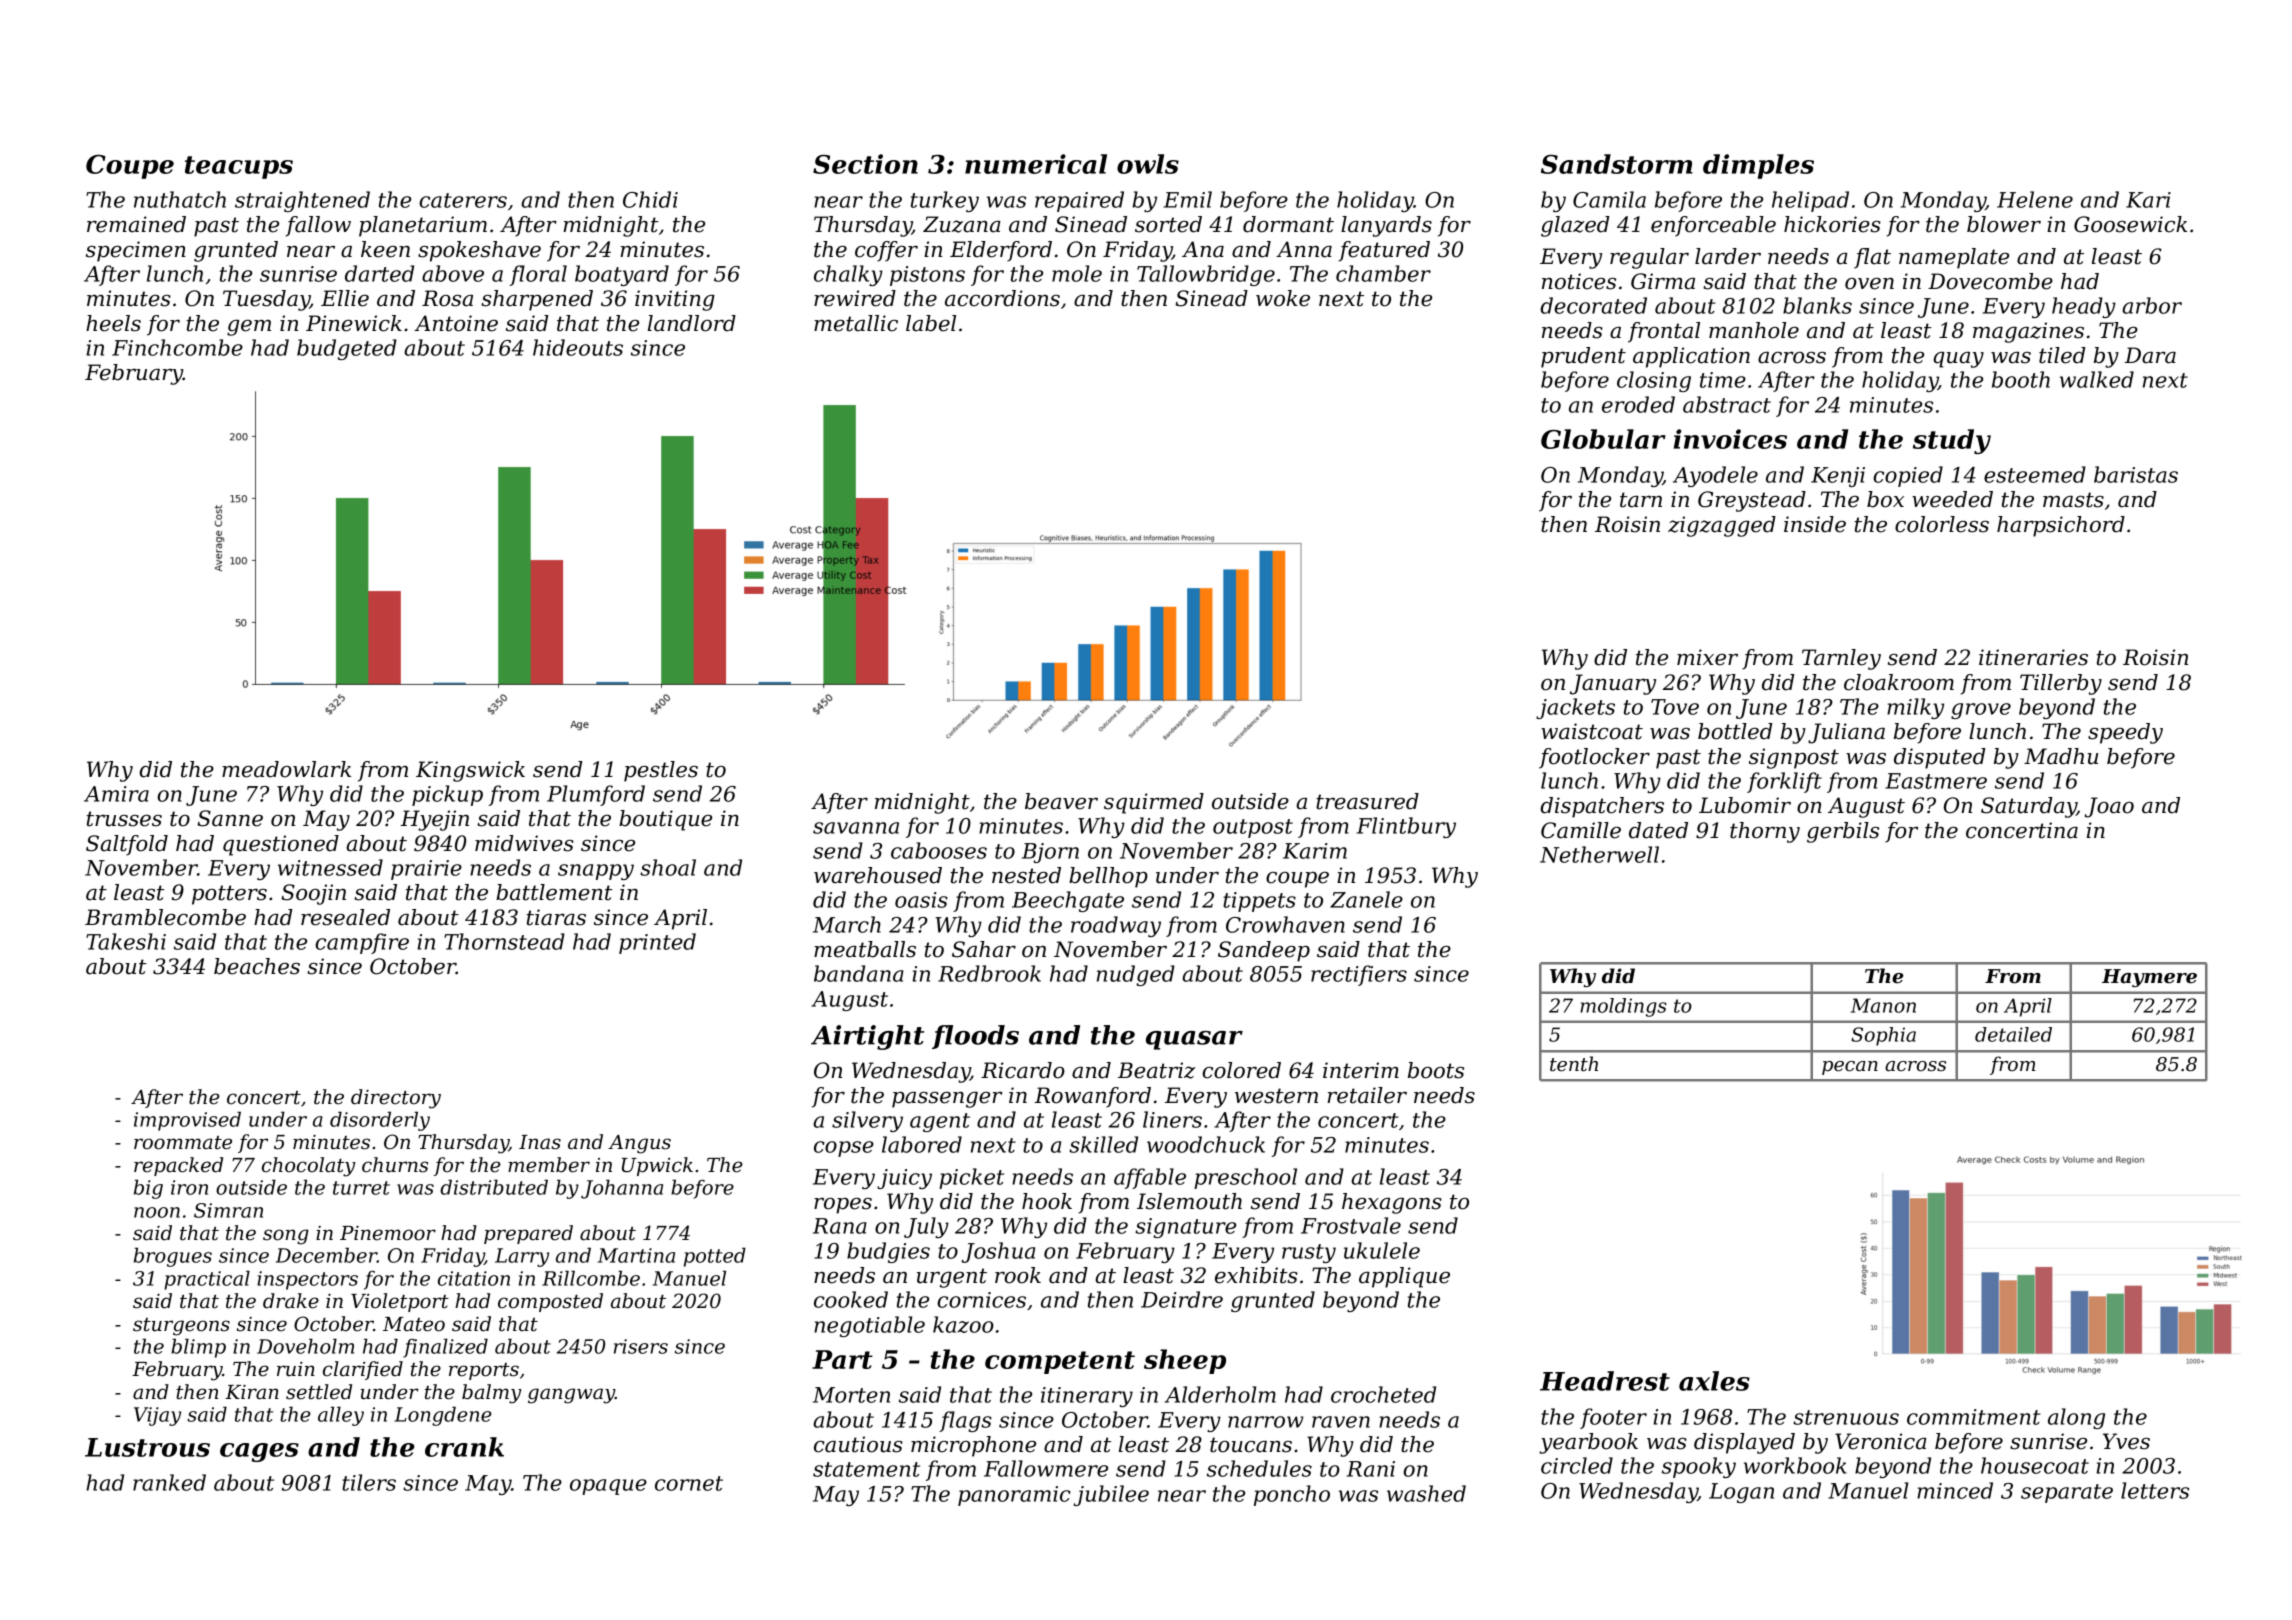 The image size is (2292, 1620). What do you see at coordinates (1361, 1070) in the screenshot?
I see `interim` at bounding box center [1361, 1070].
